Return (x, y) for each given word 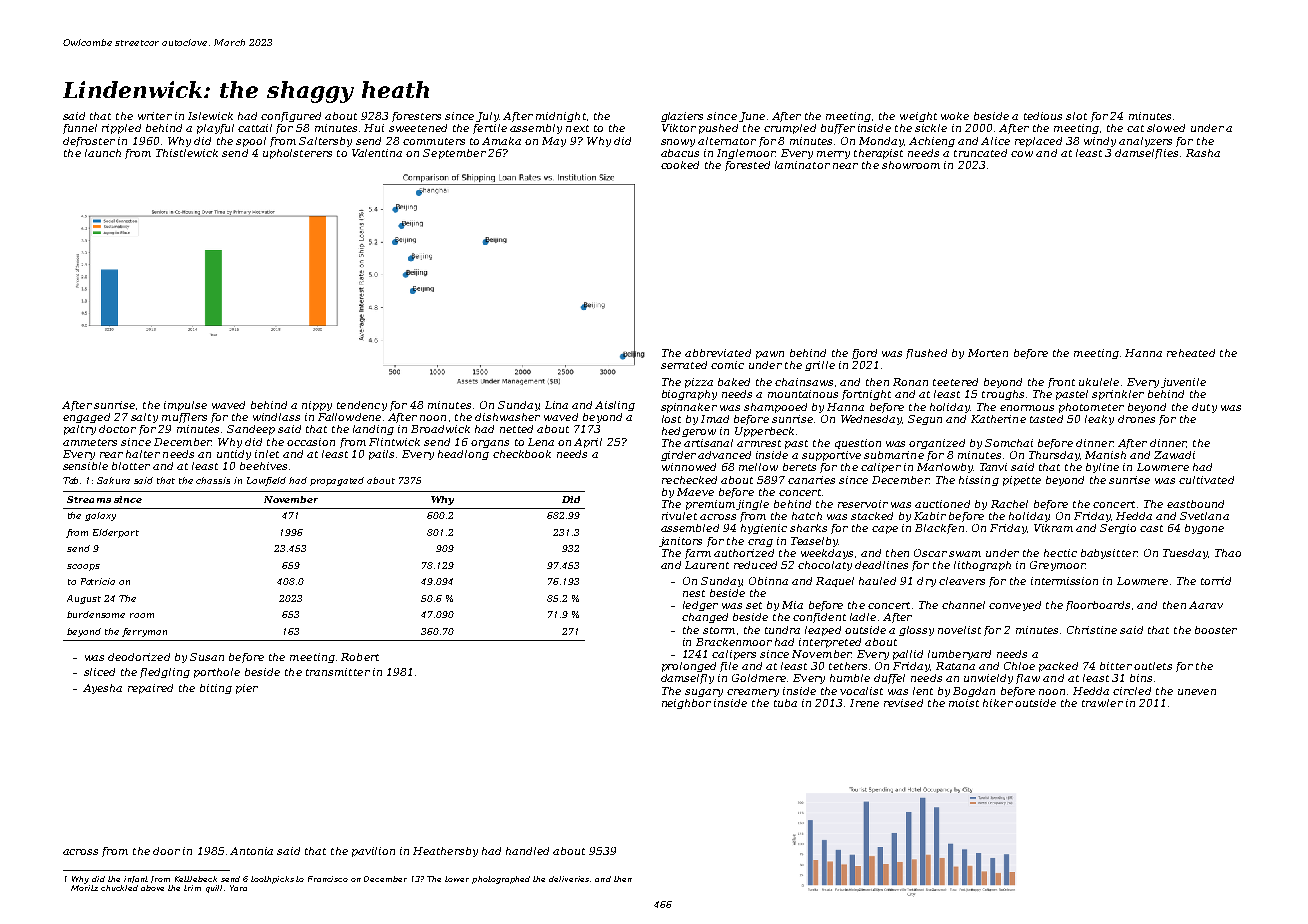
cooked (680, 165)
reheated (1191, 353)
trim (192, 888)
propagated (337, 481)
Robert (360, 657)
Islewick (210, 116)
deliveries (569, 879)
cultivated (1206, 480)
